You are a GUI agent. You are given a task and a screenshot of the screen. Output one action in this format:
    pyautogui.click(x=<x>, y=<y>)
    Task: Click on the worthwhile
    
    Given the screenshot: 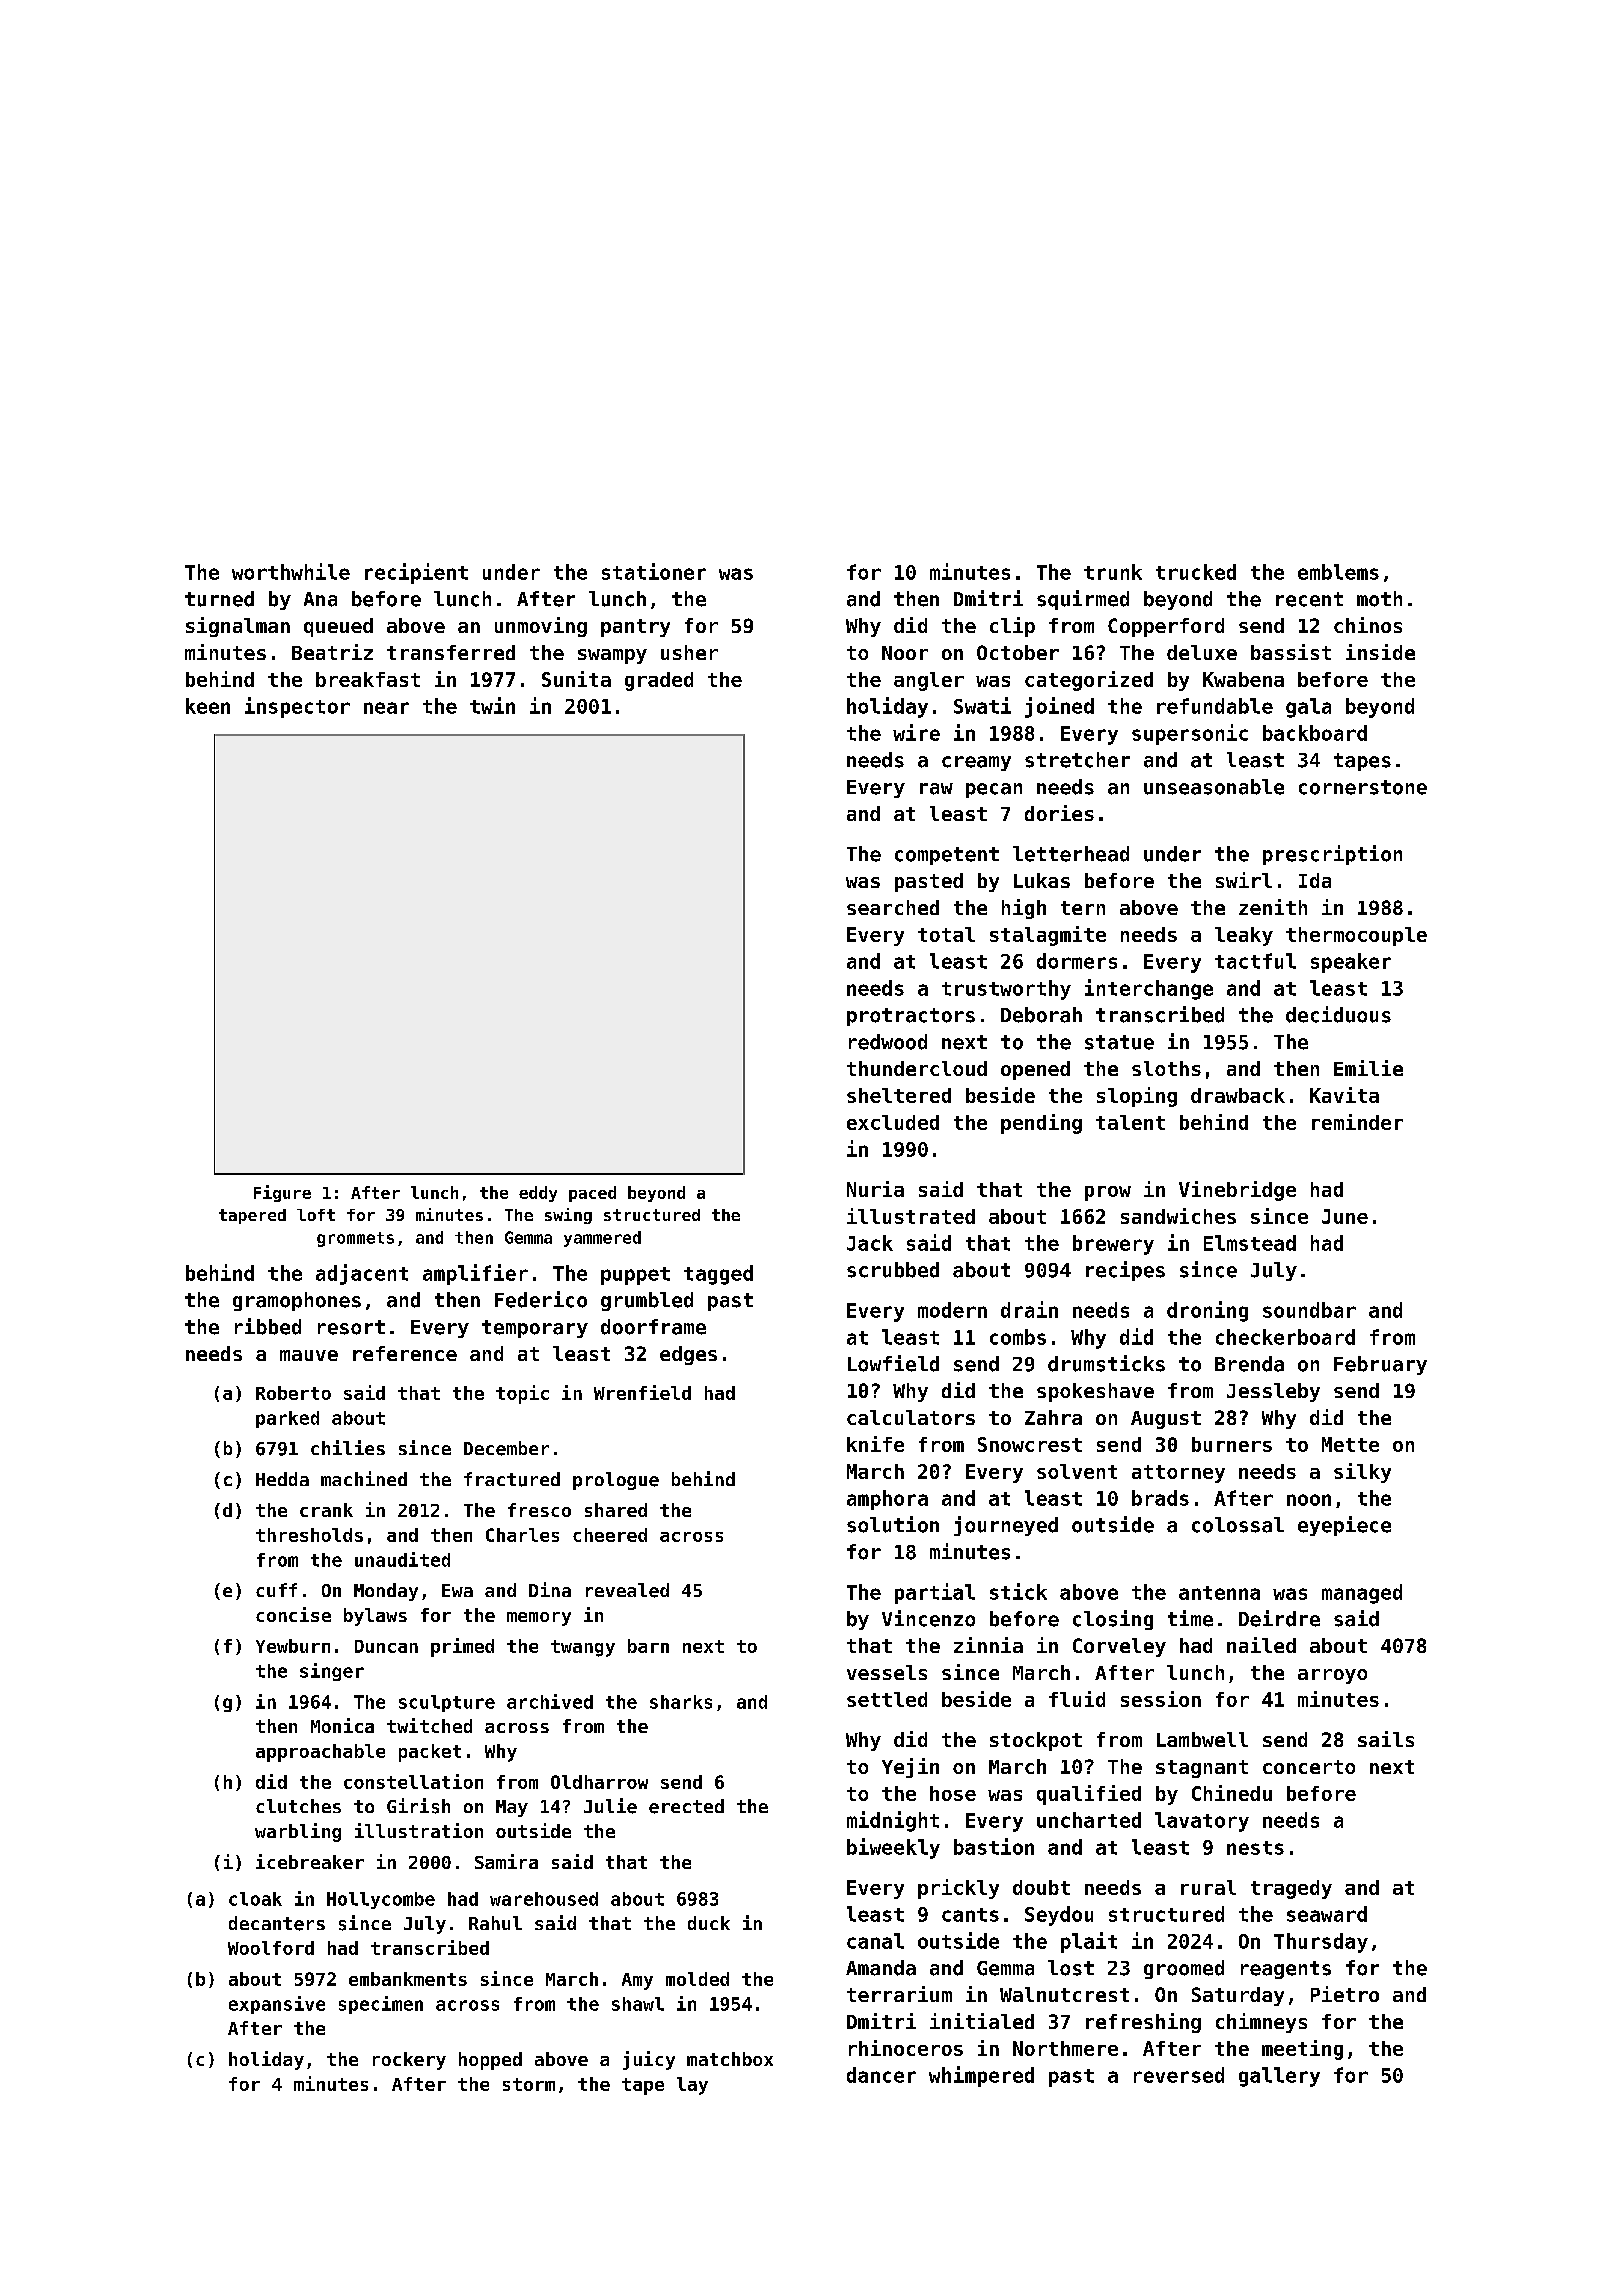 What is the action you would take?
    pyautogui.click(x=291, y=571)
